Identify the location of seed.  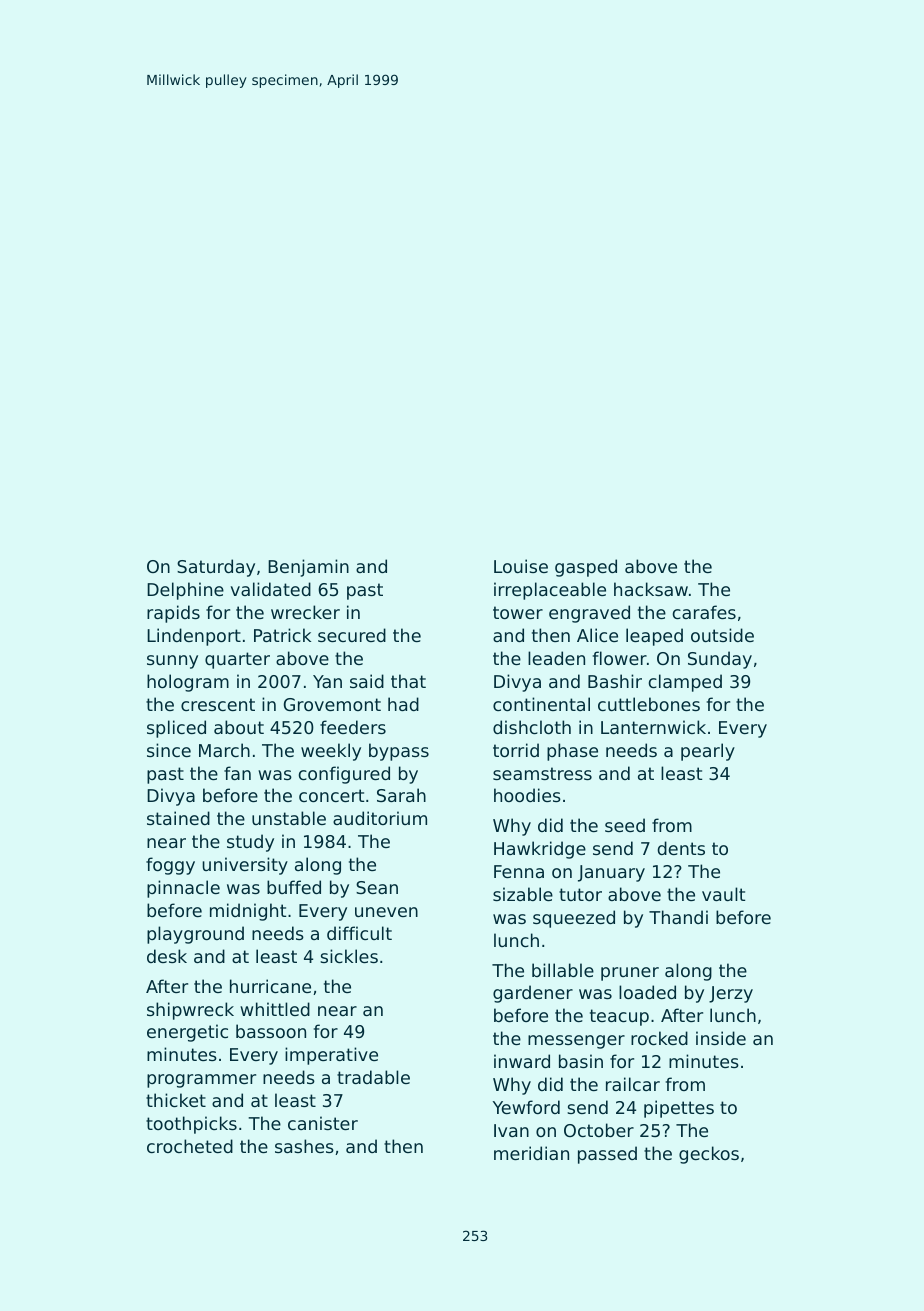
(625, 825).
